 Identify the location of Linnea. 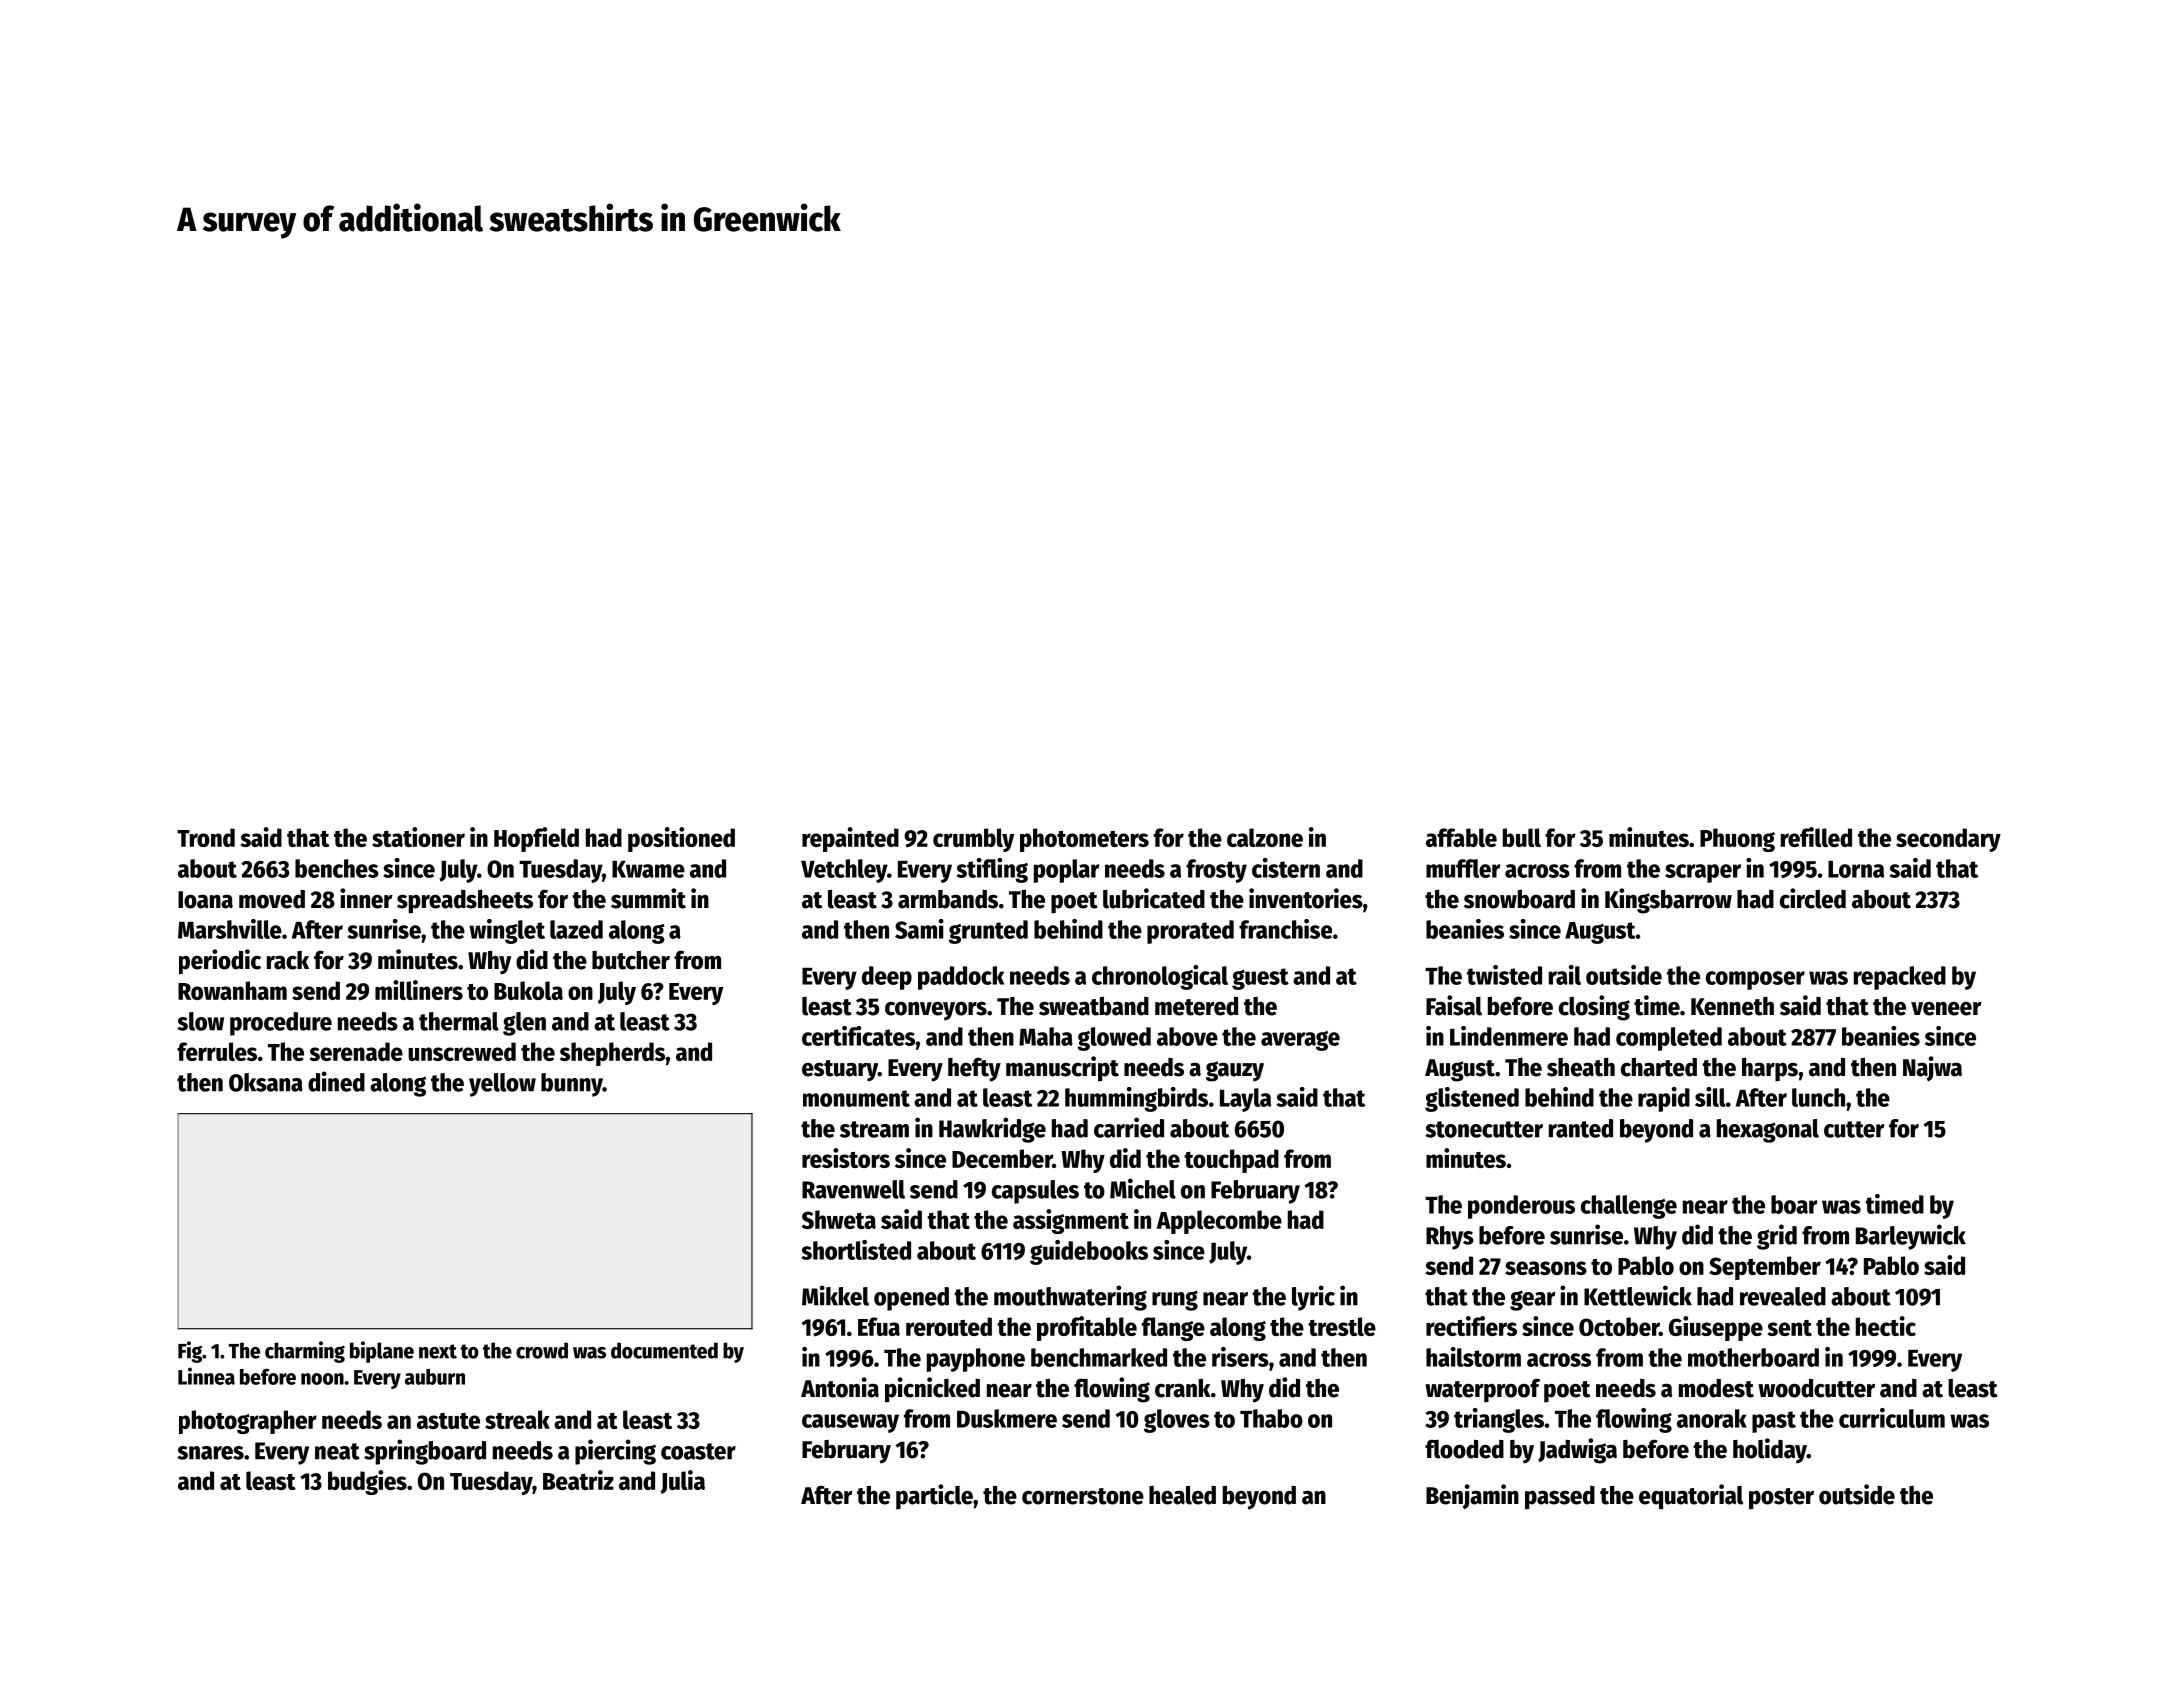
(206, 1376).
